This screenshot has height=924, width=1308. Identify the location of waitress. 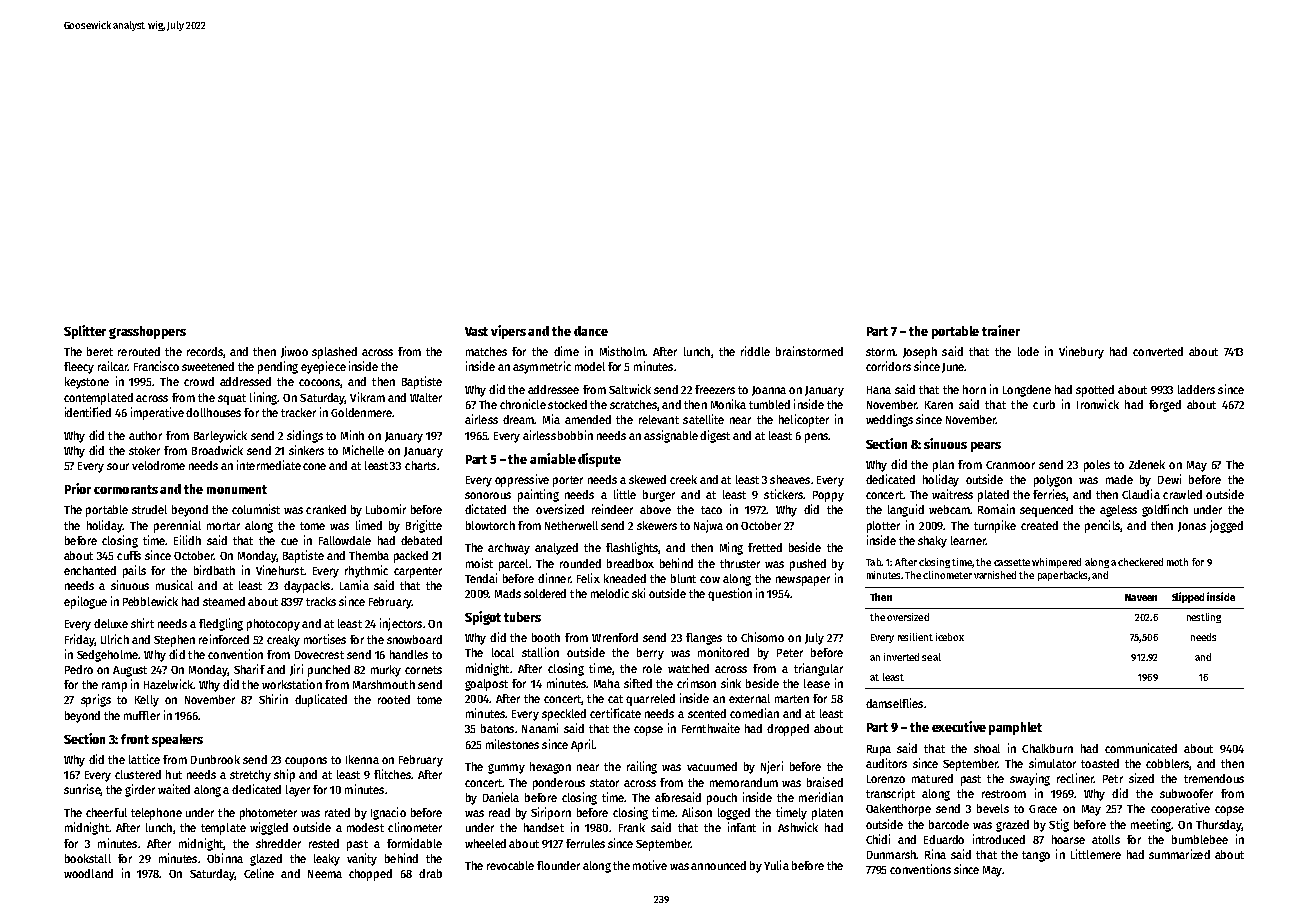
(952, 494).
